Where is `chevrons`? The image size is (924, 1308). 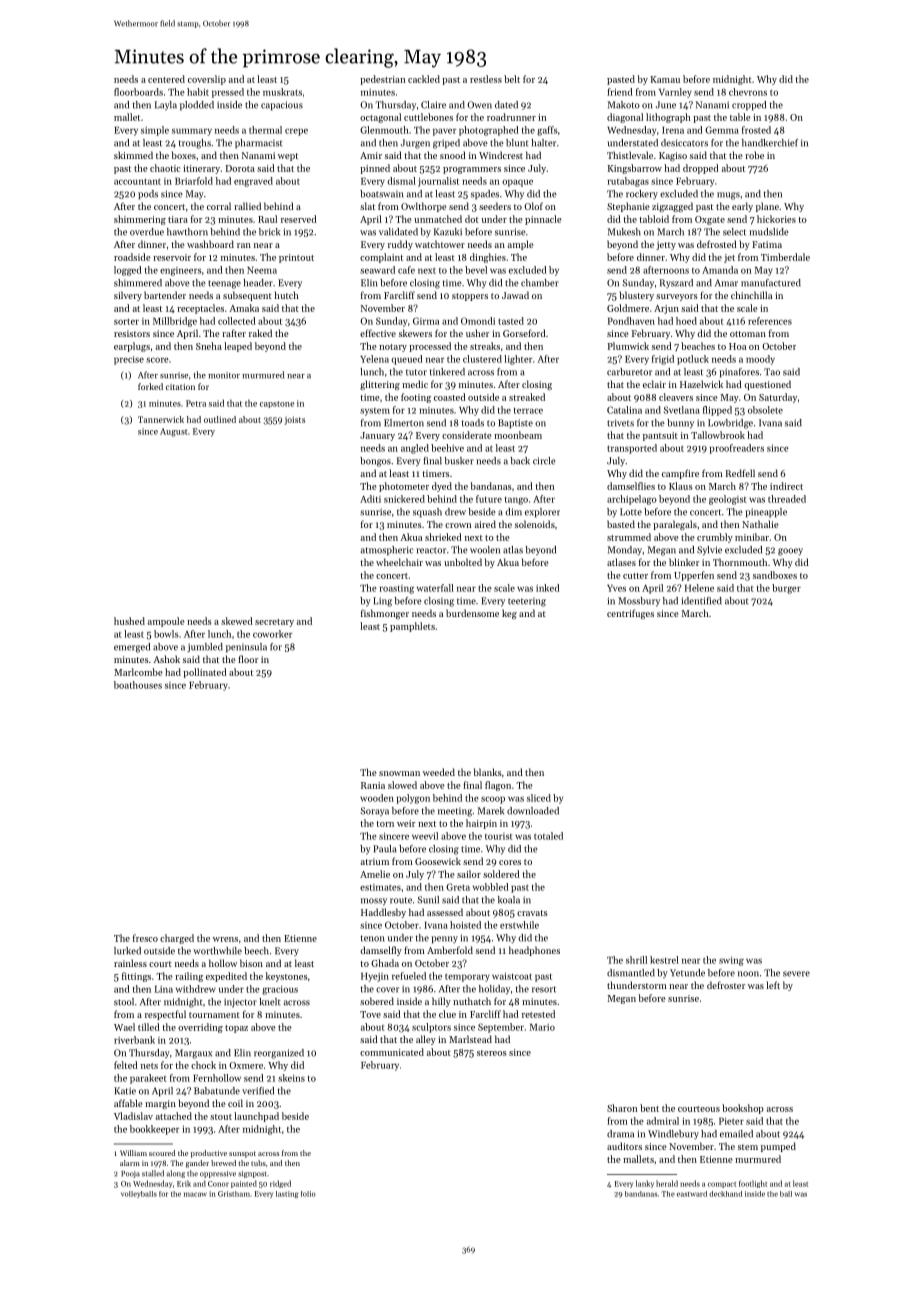 chevrons is located at coordinates (748, 92).
